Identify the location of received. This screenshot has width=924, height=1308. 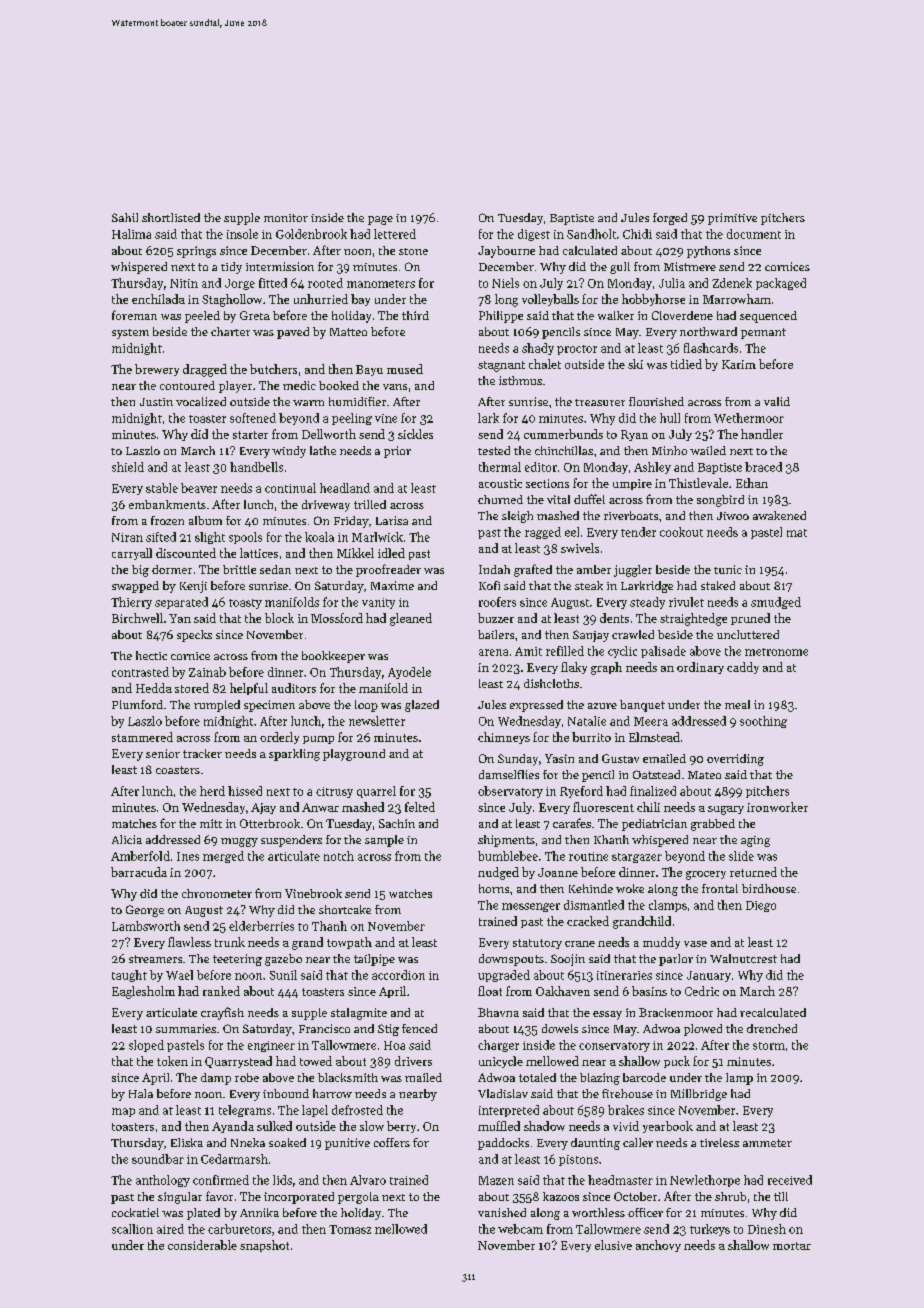
(790, 1180).
